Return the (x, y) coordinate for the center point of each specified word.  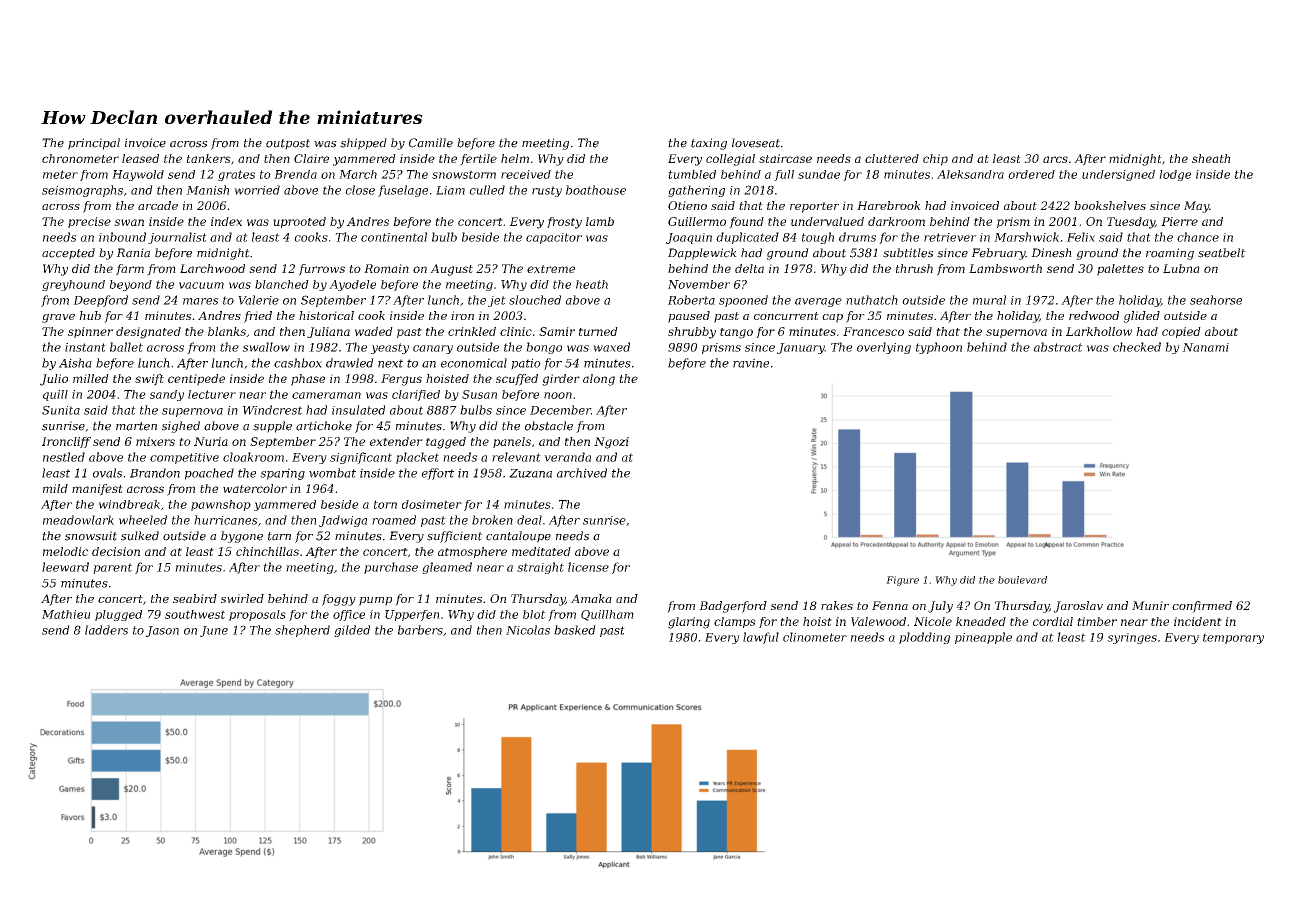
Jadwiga (343, 521)
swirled (242, 598)
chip (935, 160)
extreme (551, 269)
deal (529, 520)
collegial (730, 160)
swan (129, 222)
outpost (288, 144)
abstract (1058, 347)
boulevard (1022, 580)
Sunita (61, 410)
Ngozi (611, 443)
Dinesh (1051, 253)
